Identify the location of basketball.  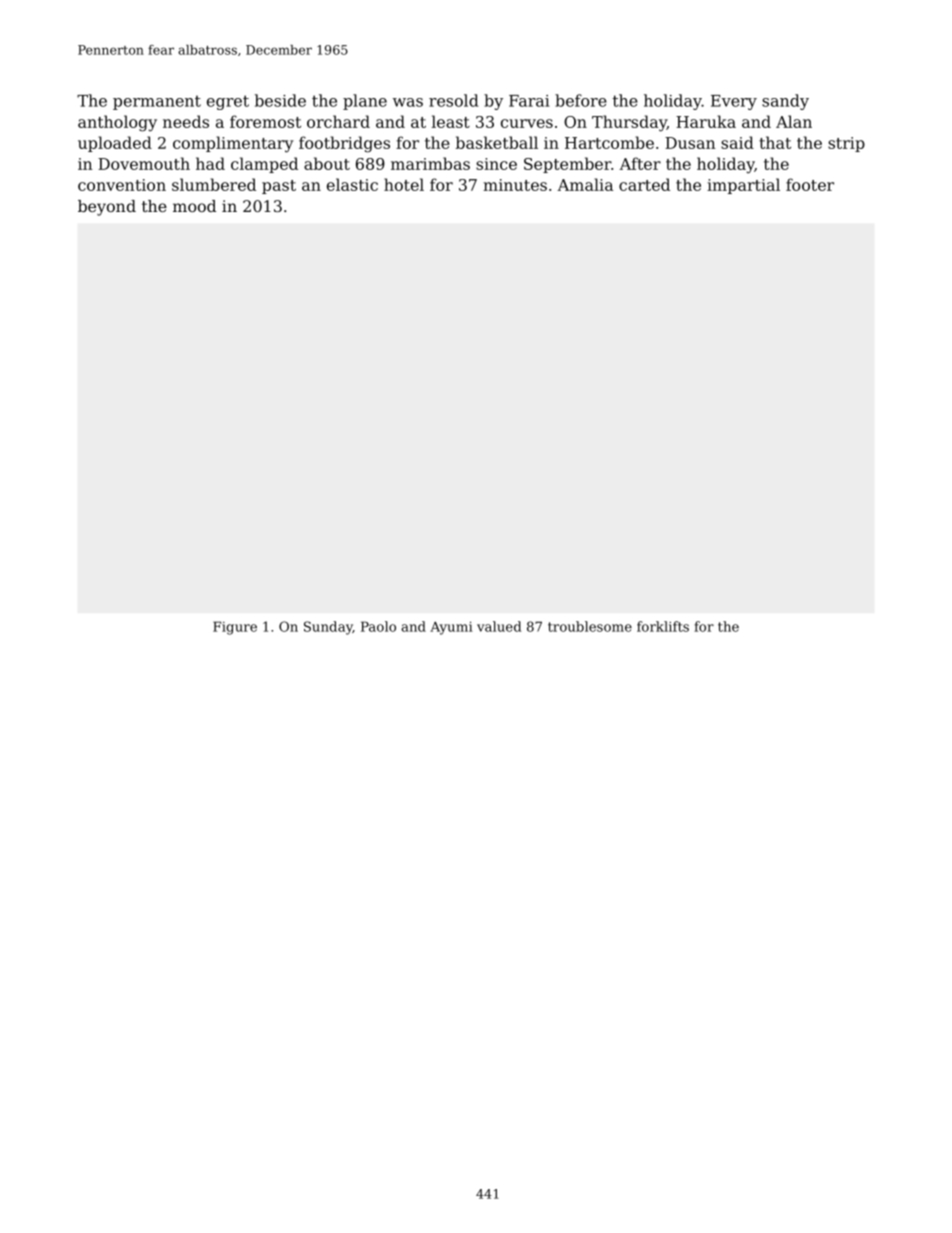
(497, 142).
